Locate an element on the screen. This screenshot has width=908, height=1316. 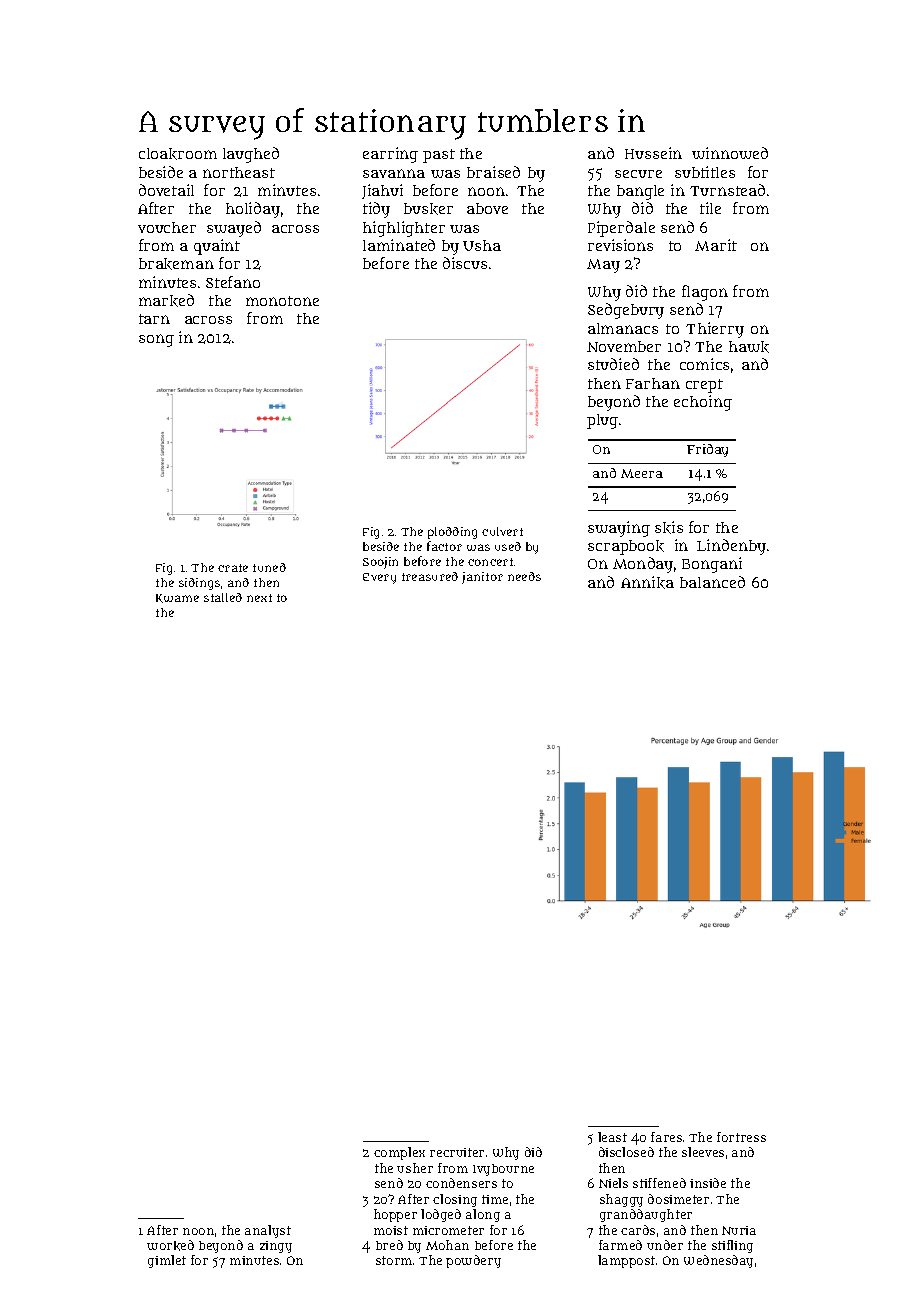
janitor is located at coordinates (482, 578).
